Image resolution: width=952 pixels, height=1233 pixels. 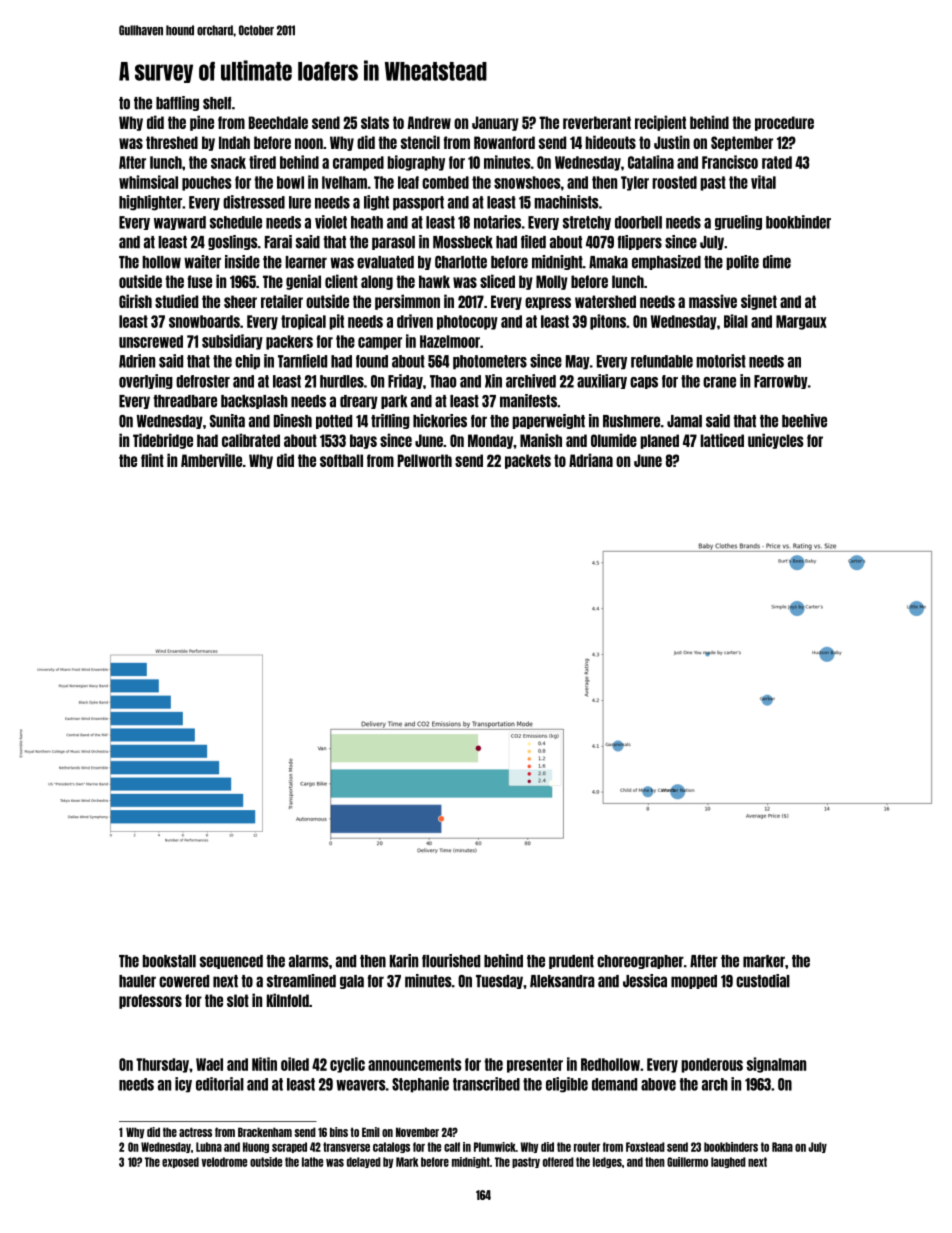 I want to click on latticed, so click(x=722, y=440).
